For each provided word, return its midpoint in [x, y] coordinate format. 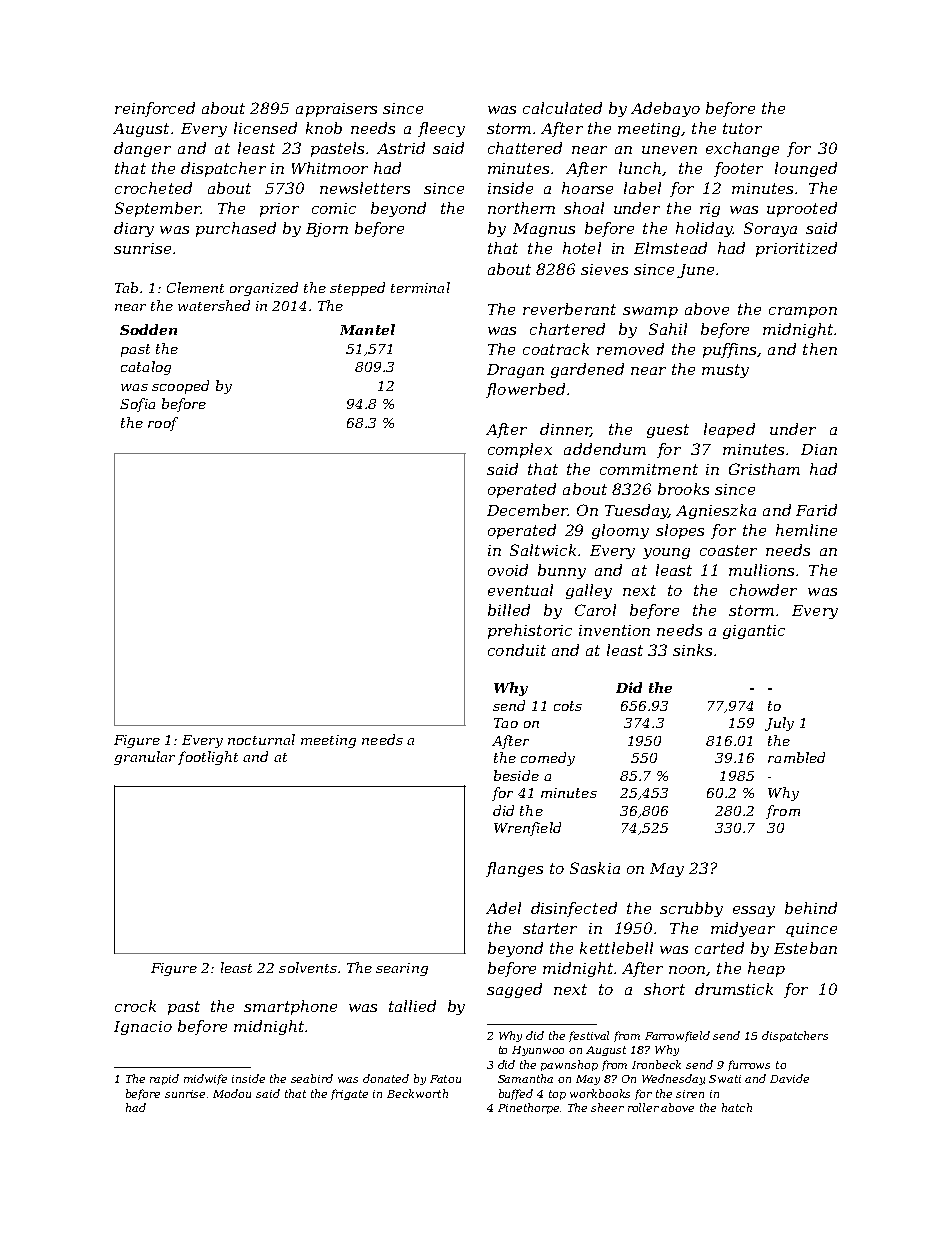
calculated [562, 108]
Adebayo [665, 109]
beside [516, 775]
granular [144, 758]
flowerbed [525, 390]
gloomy [620, 531]
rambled [796, 757]
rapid [164, 1079]
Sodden [148, 329]
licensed [265, 128]
